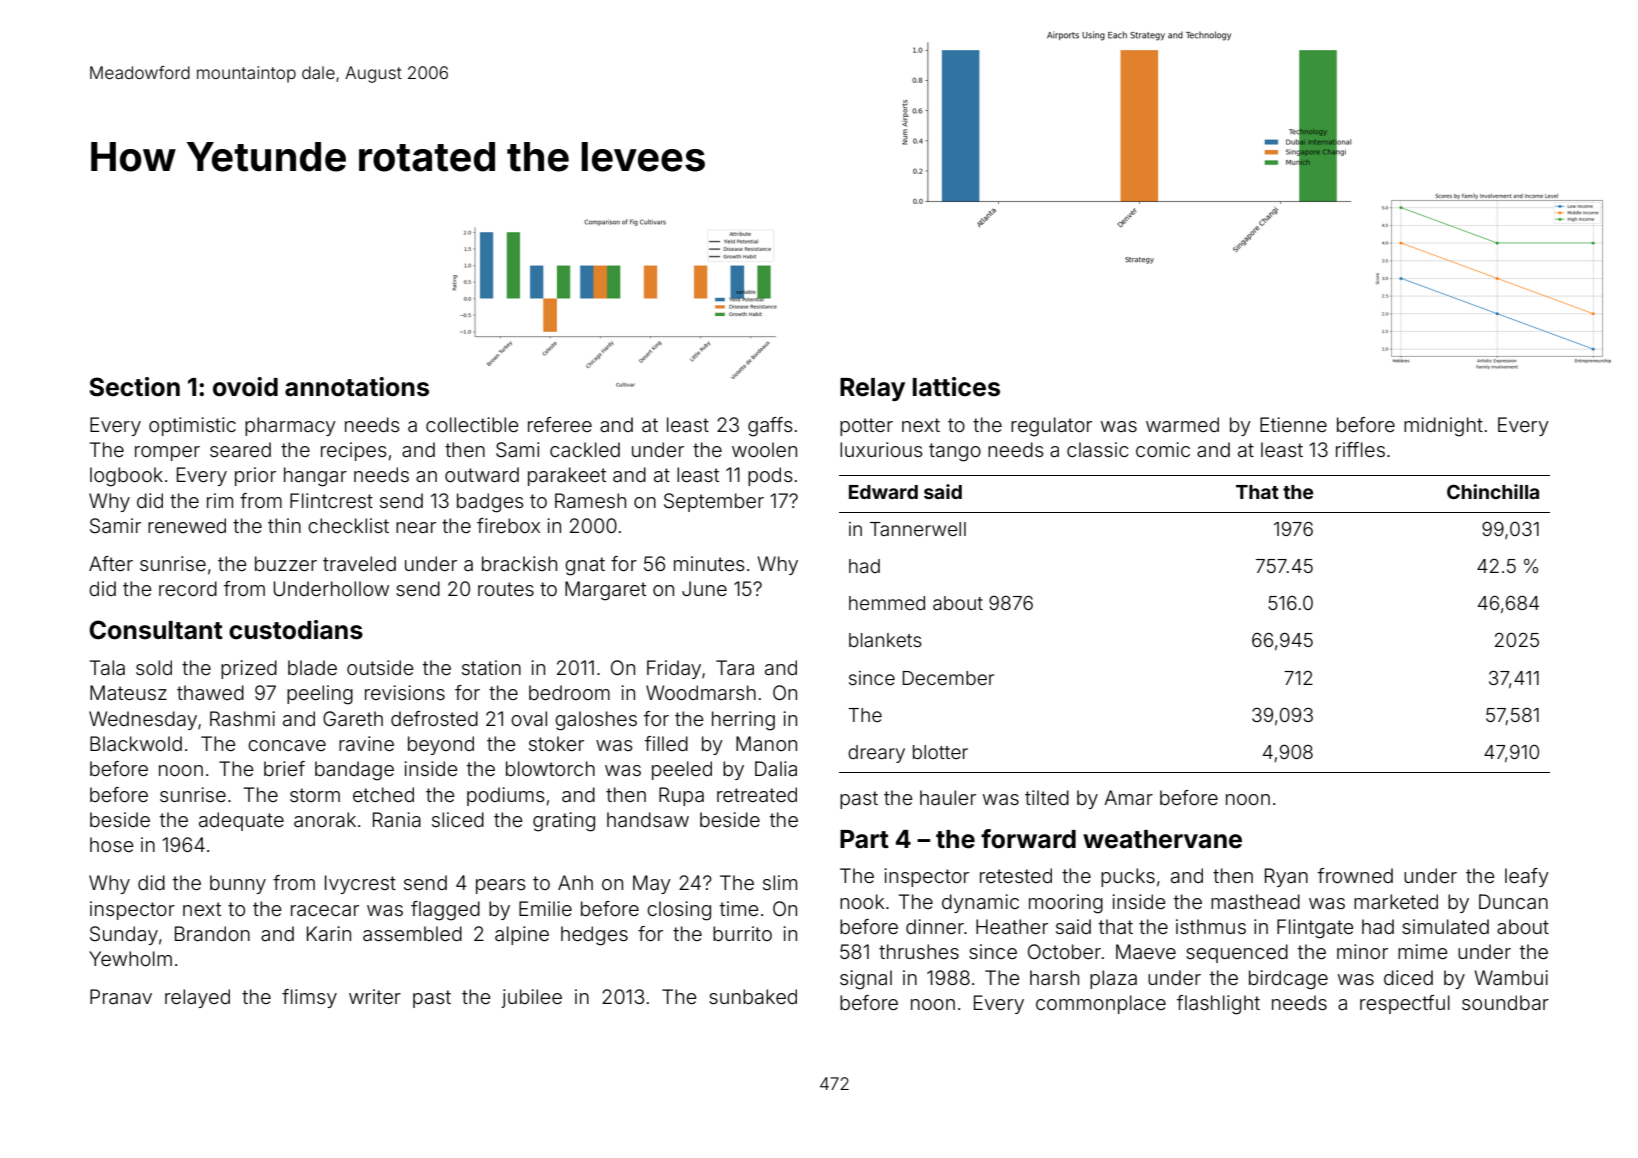 The height and width of the page is (1158, 1638). I want to click on filled, so click(666, 743).
